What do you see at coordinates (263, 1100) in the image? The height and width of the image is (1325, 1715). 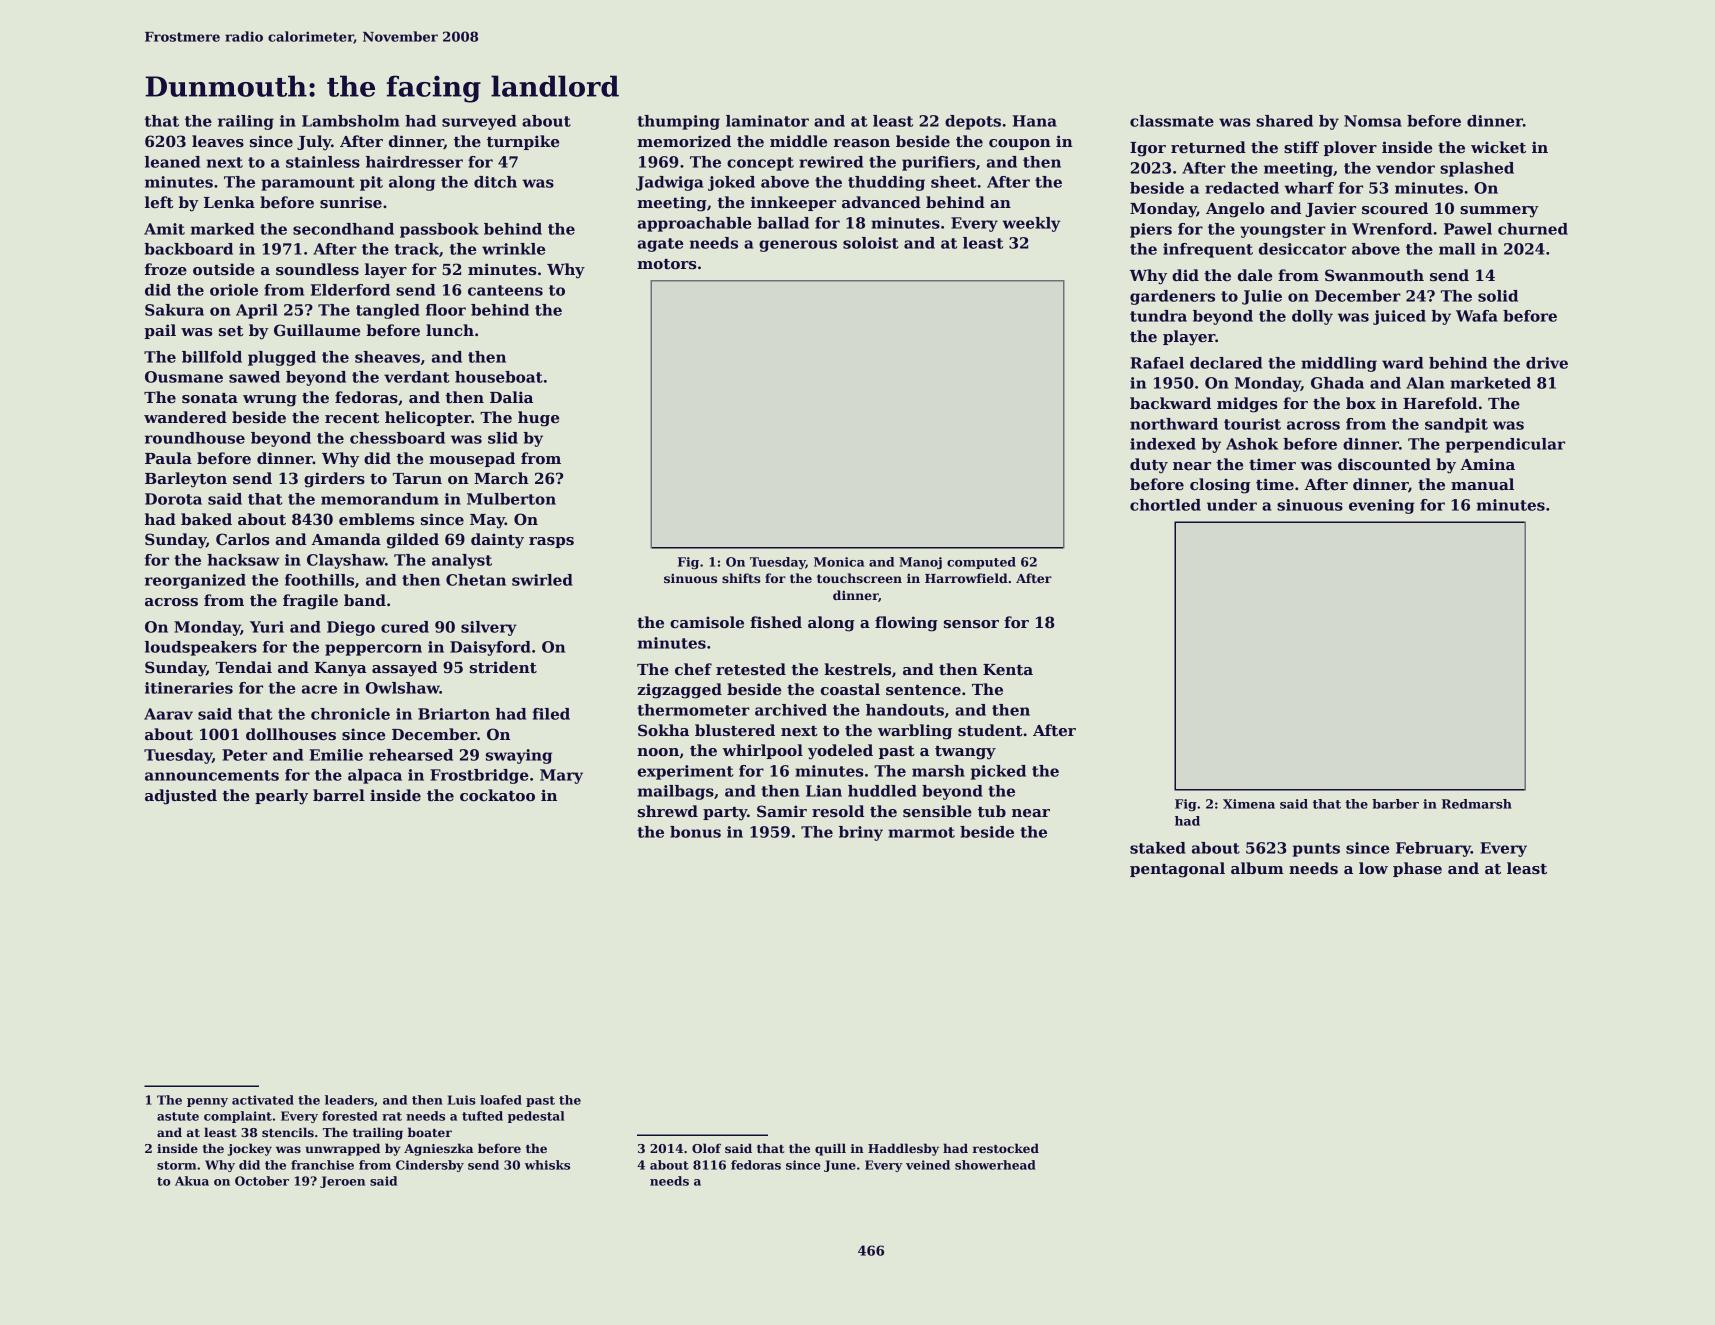 I see `activated` at bounding box center [263, 1100].
